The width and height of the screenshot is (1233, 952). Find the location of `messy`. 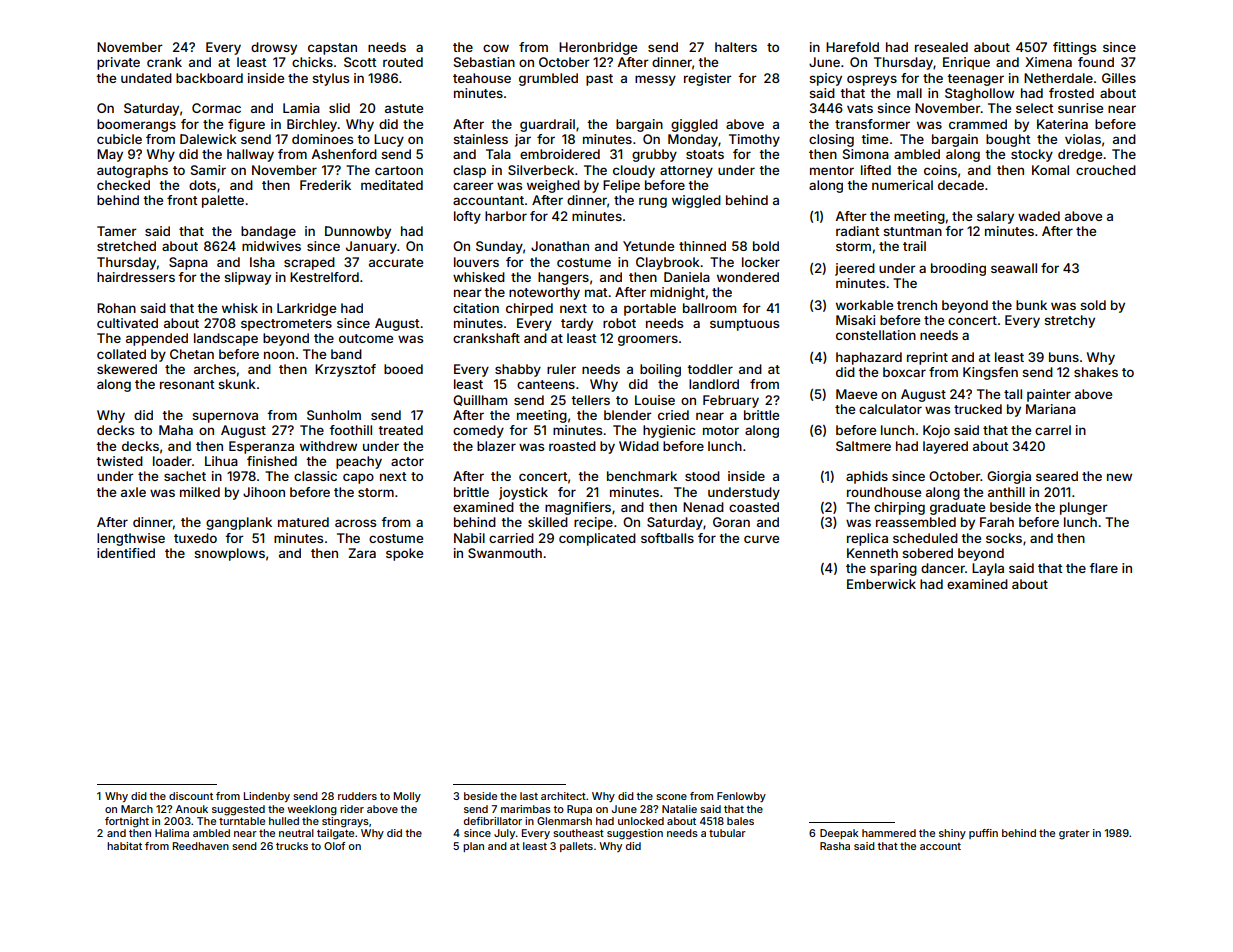

messy is located at coordinates (655, 80).
